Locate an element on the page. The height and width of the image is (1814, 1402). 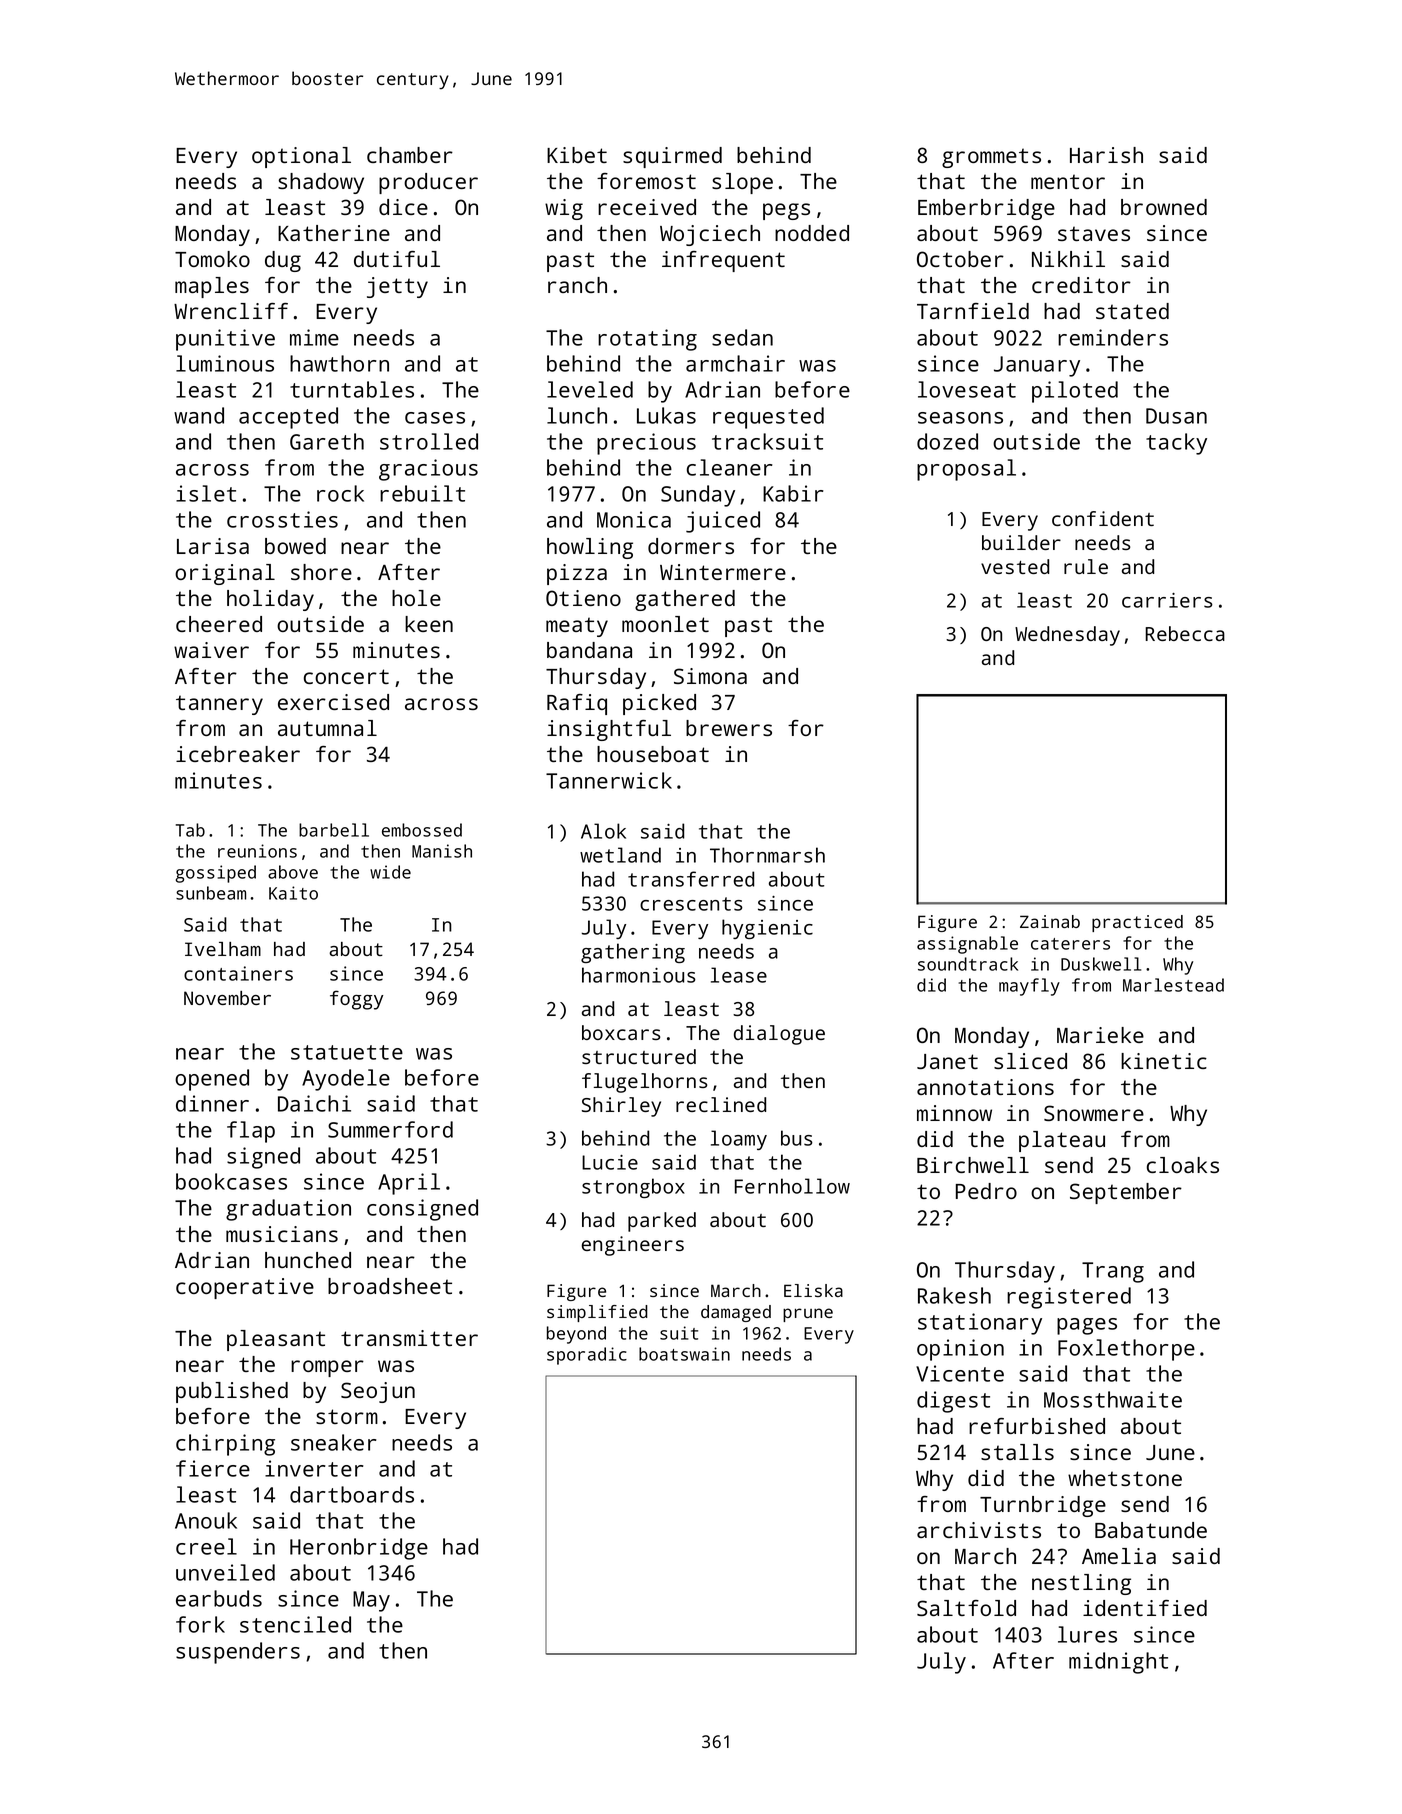
chamber is located at coordinates (410, 155).
